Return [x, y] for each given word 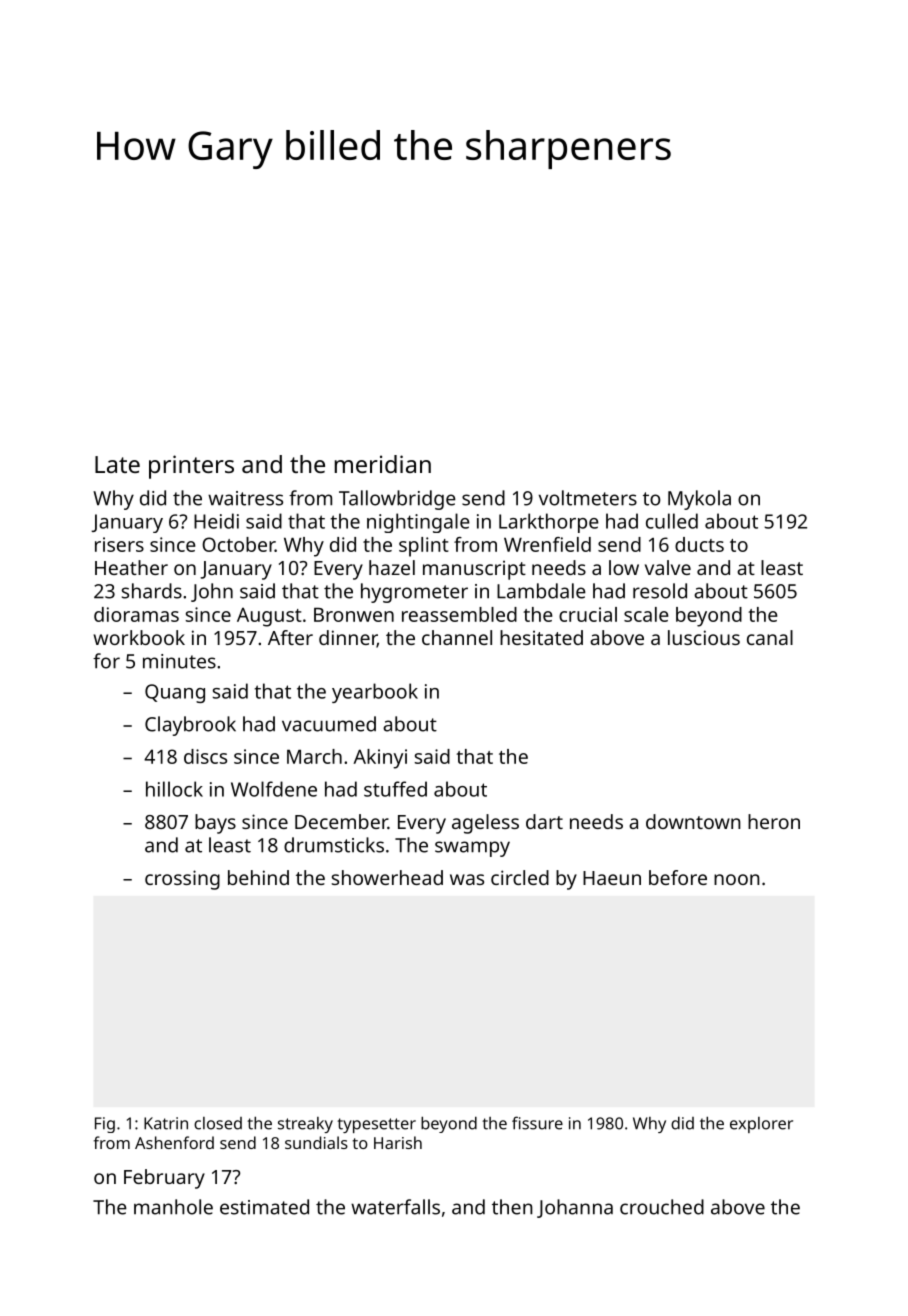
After [290, 637]
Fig [105, 1125]
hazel [392, 567]
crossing [182, 880]
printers [191, 467]
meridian [383, 464]
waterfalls [395, 1207]
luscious [704, 637]
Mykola [699, 500]
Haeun [612, 878]
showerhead [387, 877]
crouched [662, 1207]
